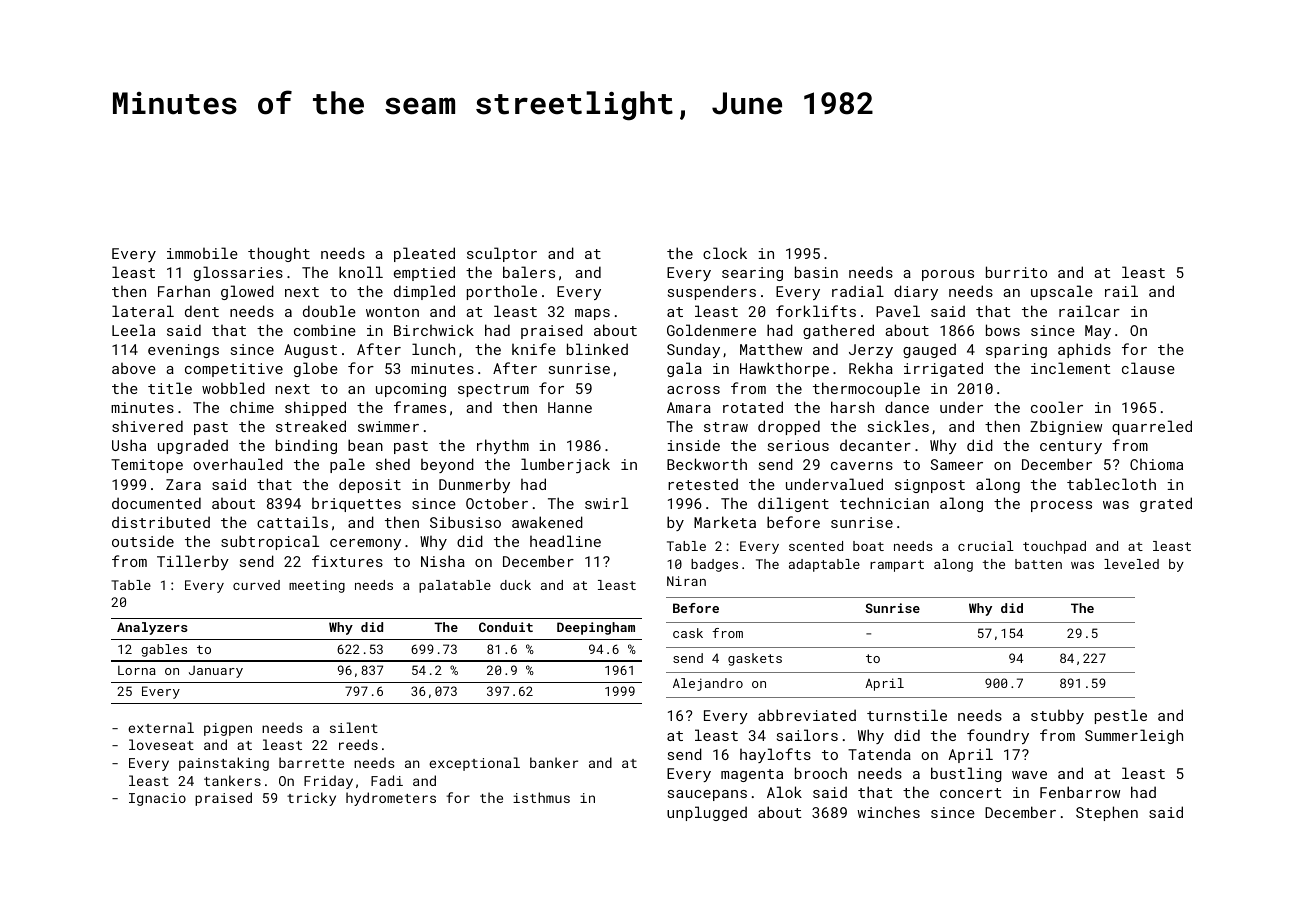  Describe the element at coordinates (897, 566) in the screenshot. I see `rampart` at that location.
